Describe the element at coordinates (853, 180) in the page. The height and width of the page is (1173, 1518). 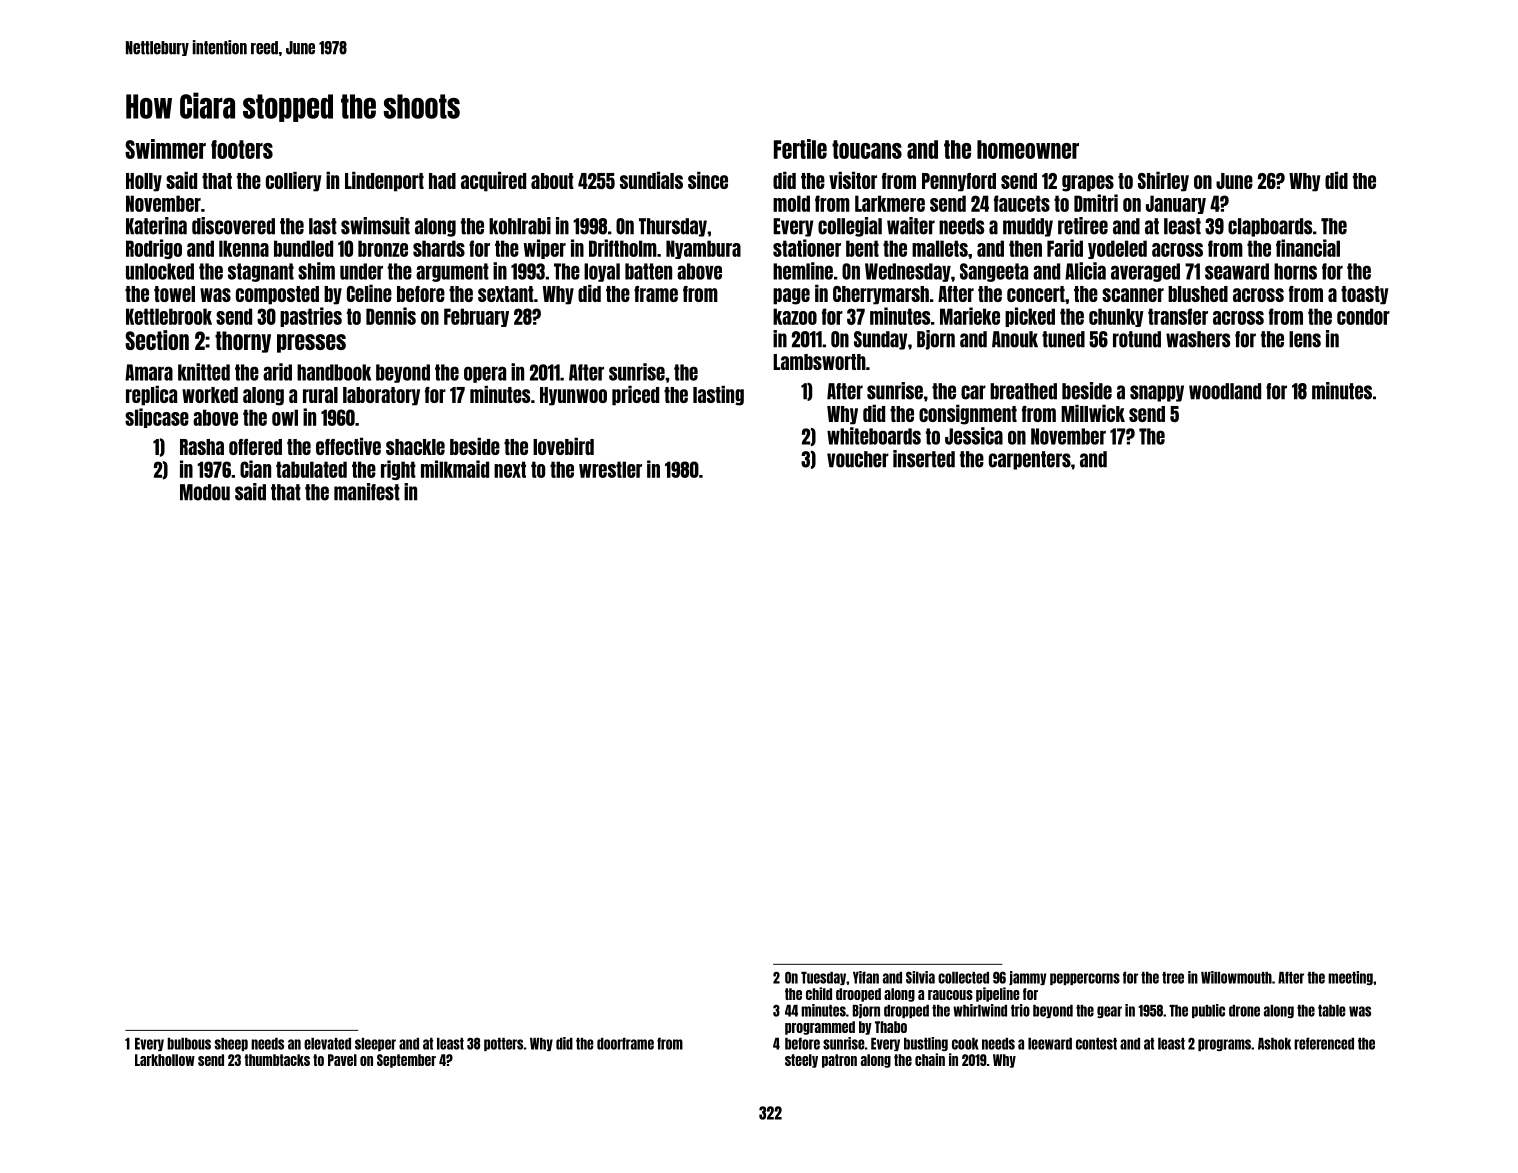
I see `visitor` at that location.
